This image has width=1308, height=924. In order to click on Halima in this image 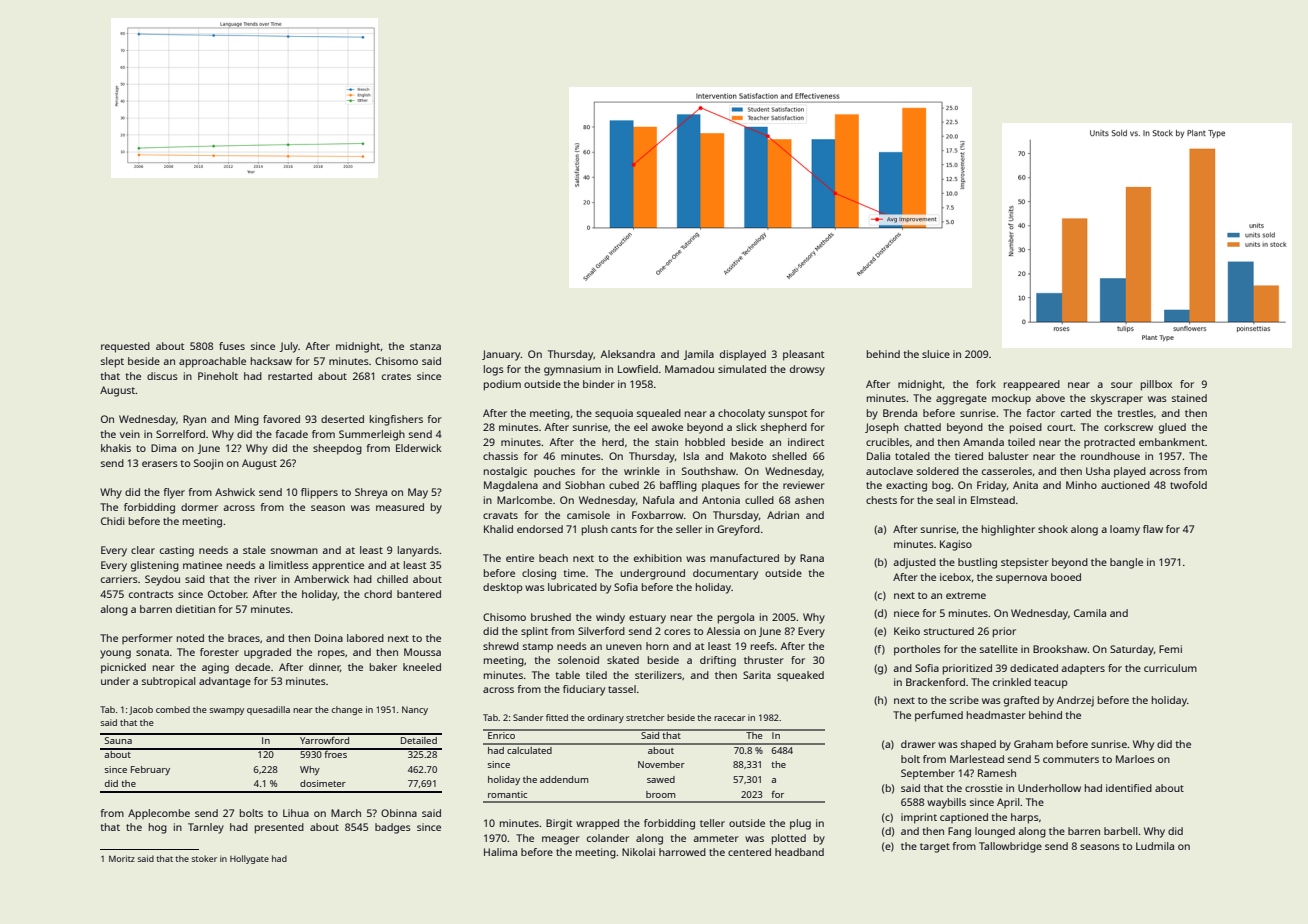, I will do `click(500, 852)`.
